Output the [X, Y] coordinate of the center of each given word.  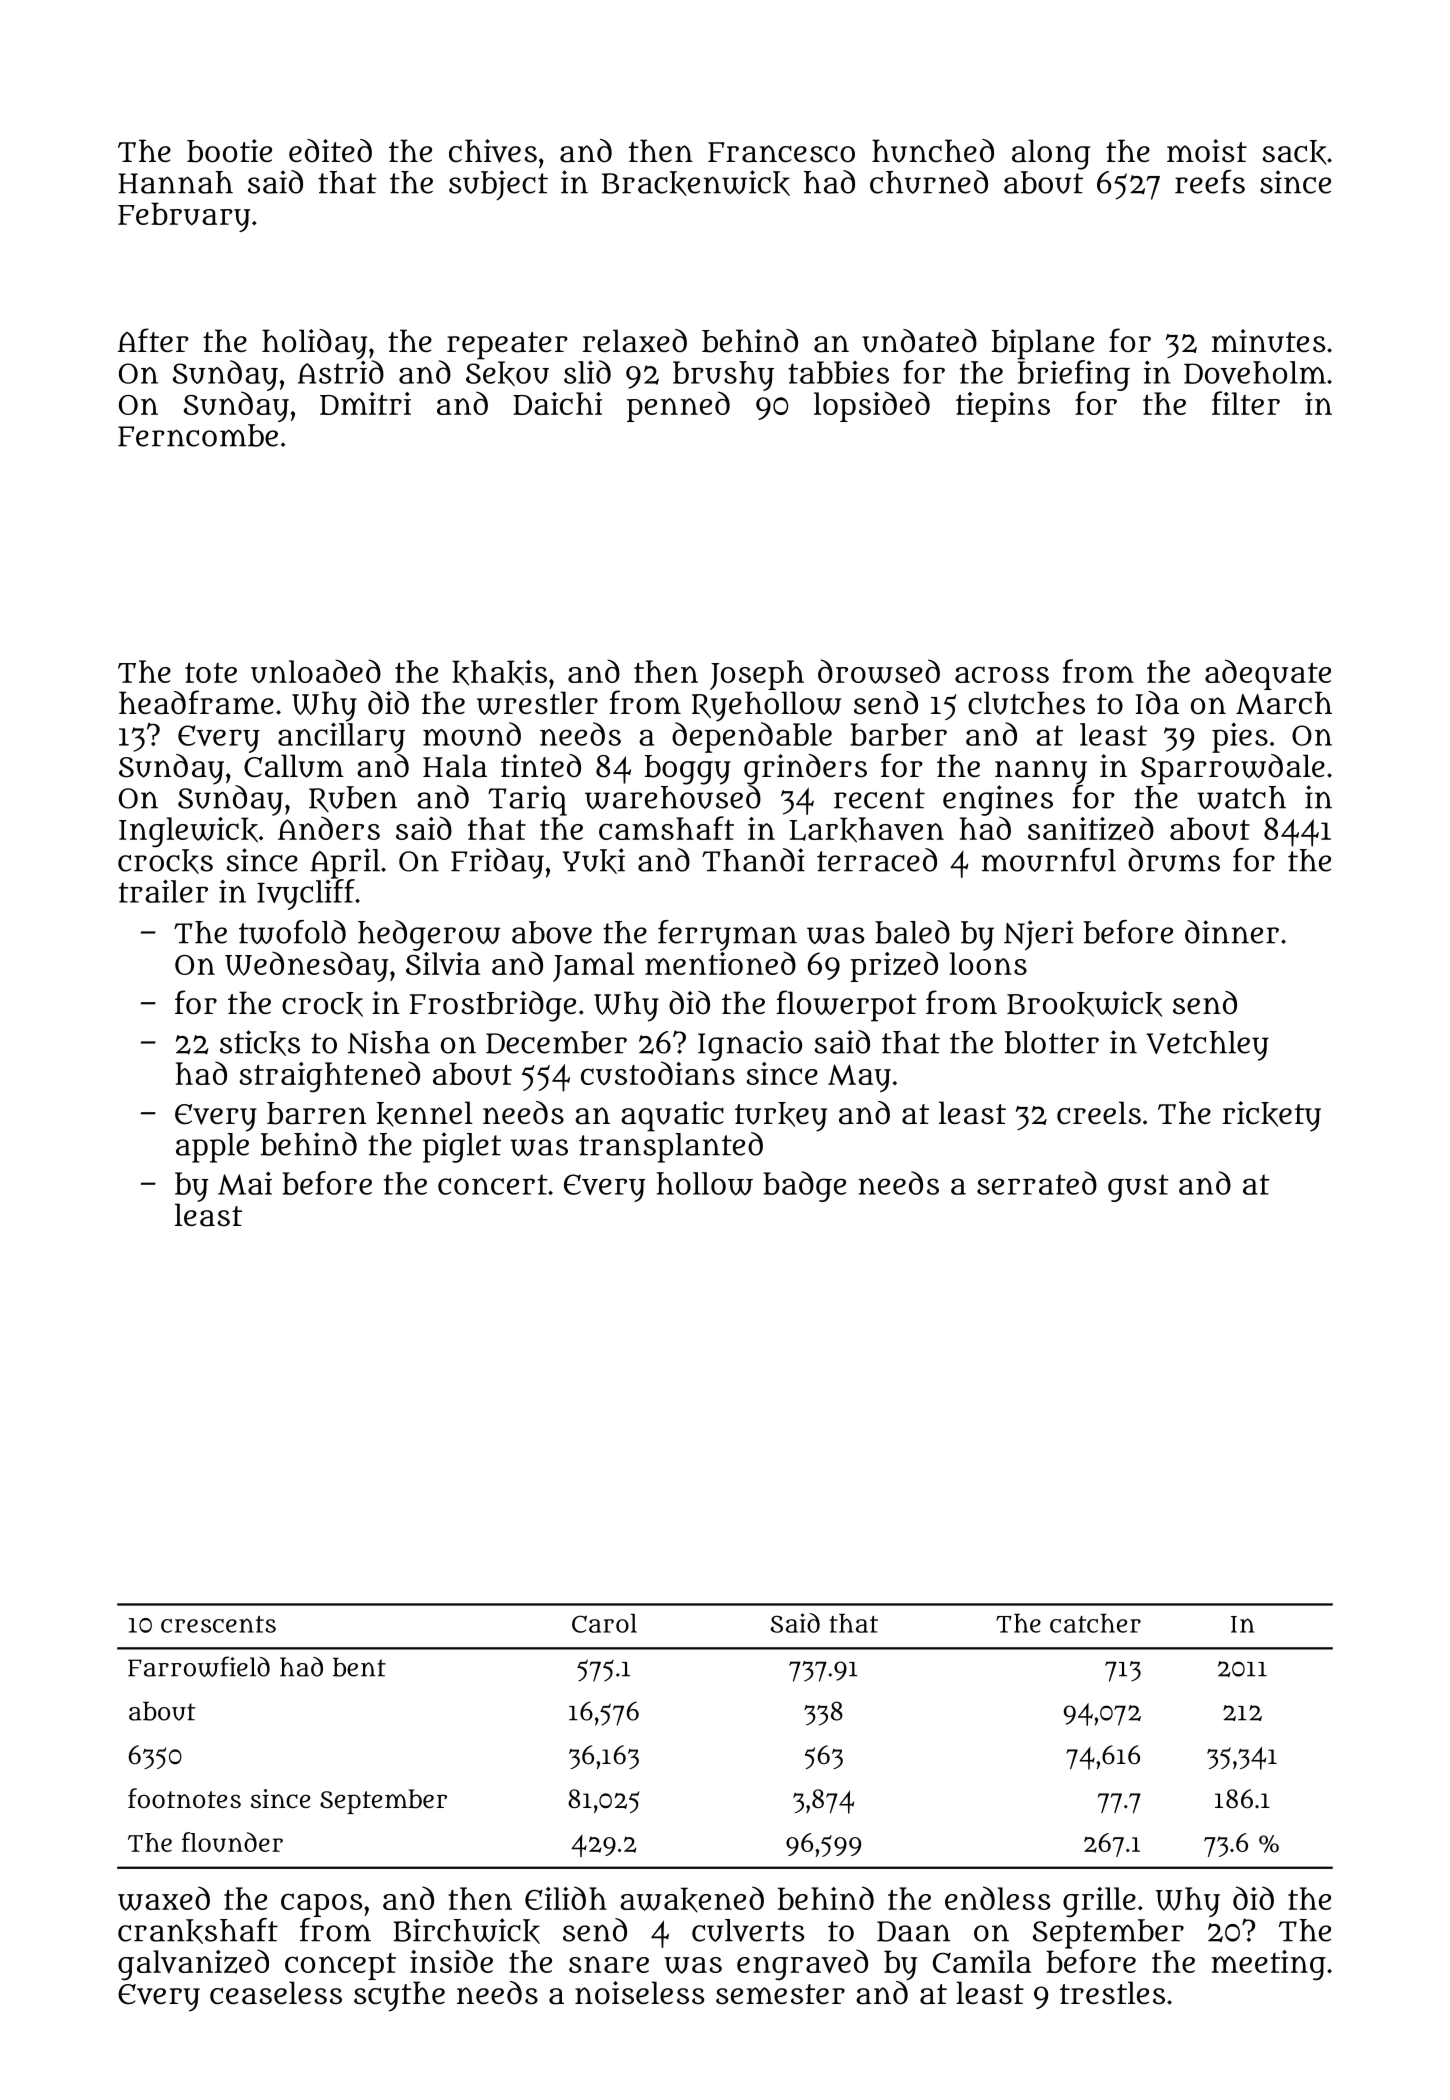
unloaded [316, 671]
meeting [1268, 1965]
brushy [723, 376]
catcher [1095, 1623]
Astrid [341, 372]
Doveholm [1255, 372]
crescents [218, 1624]
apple [212, 1148]
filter [1246, 403]
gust [1138, 1188]
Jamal [593, 967]
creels [1099, 1113]
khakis [499, 673]
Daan [913, 1931]
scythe [399, 1996]
